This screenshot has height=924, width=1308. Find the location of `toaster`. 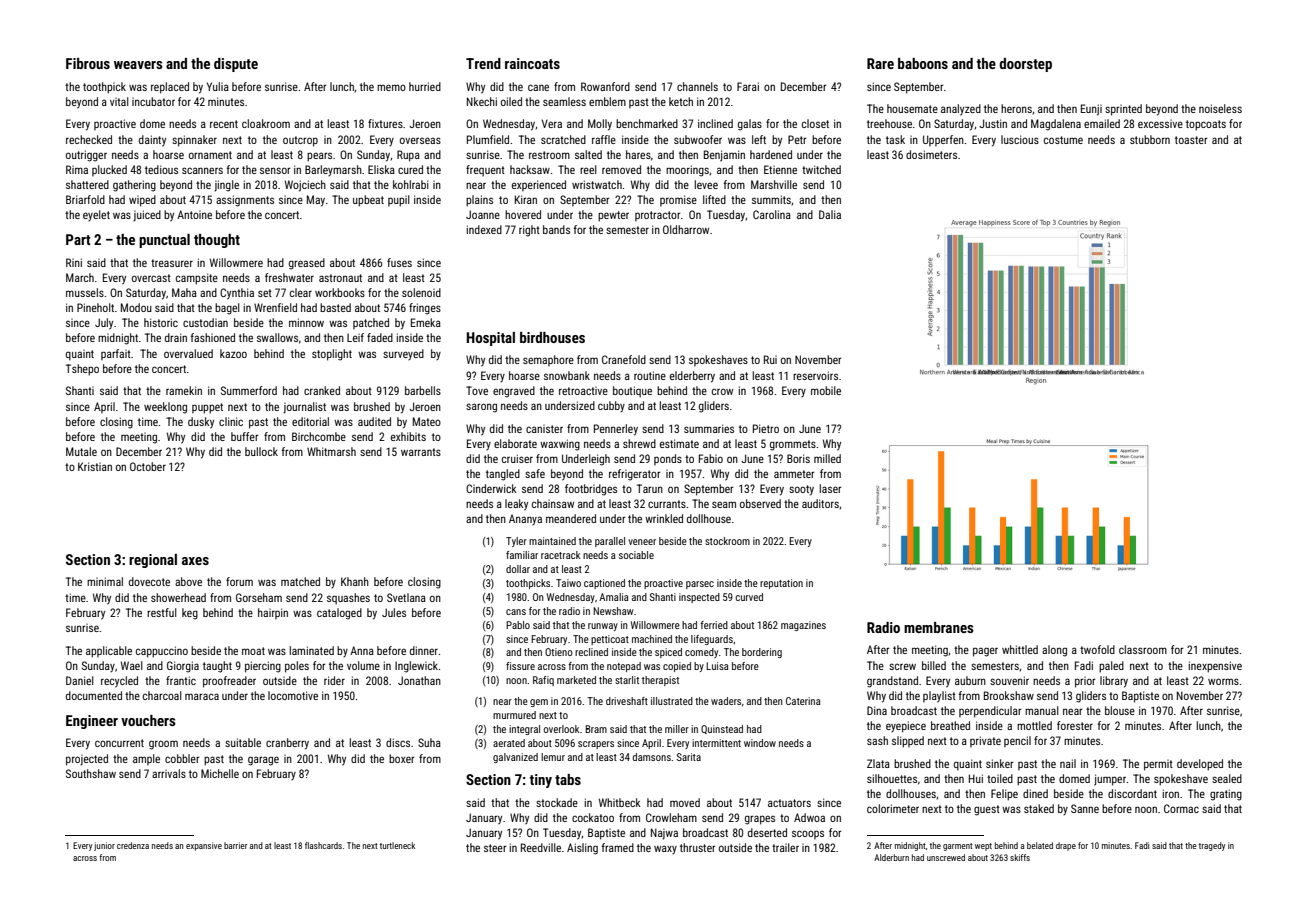

toaster is located at coordinates (1191, 140).
